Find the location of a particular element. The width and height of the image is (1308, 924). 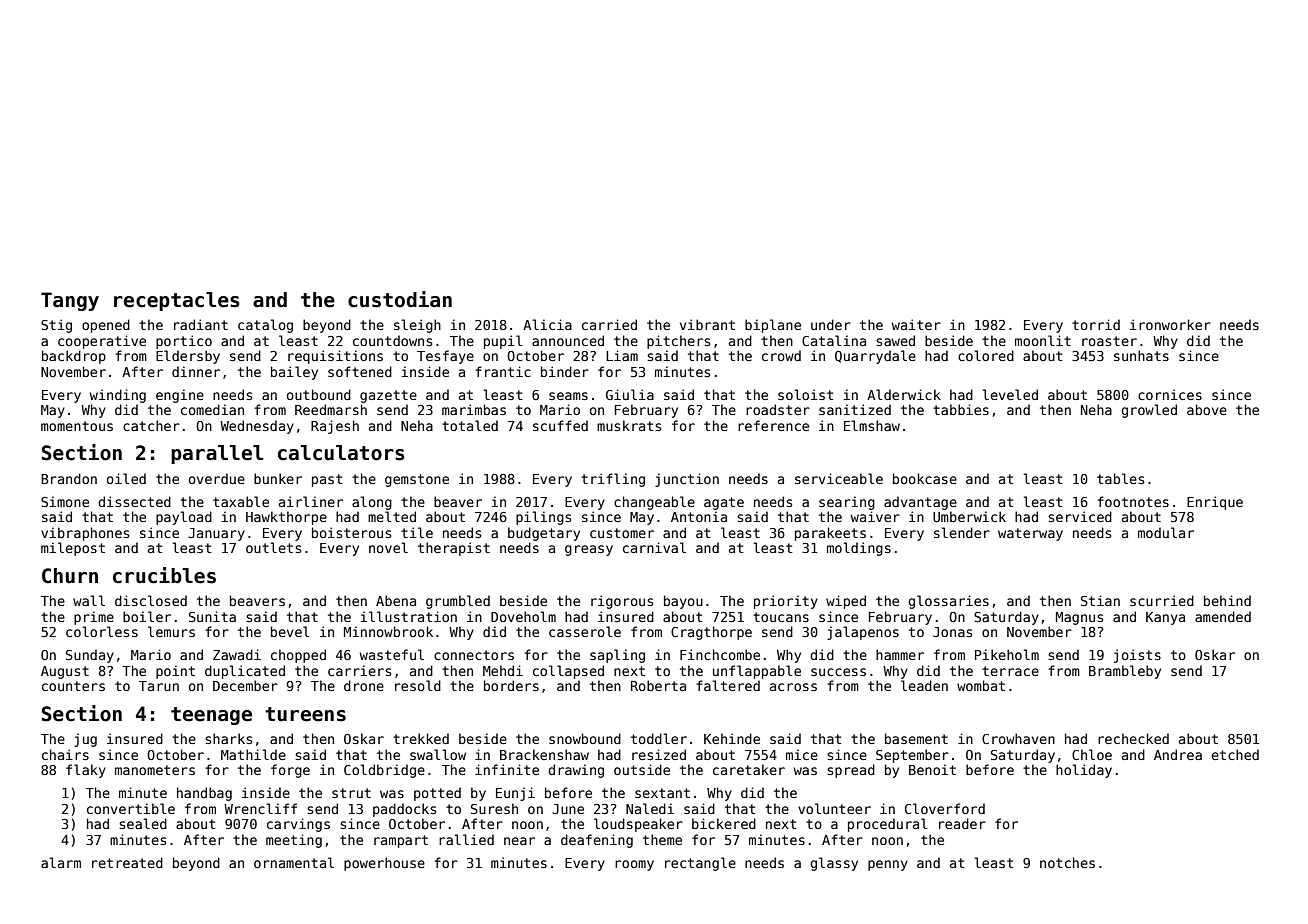

torrid is located at coordinates (1096, 324).
